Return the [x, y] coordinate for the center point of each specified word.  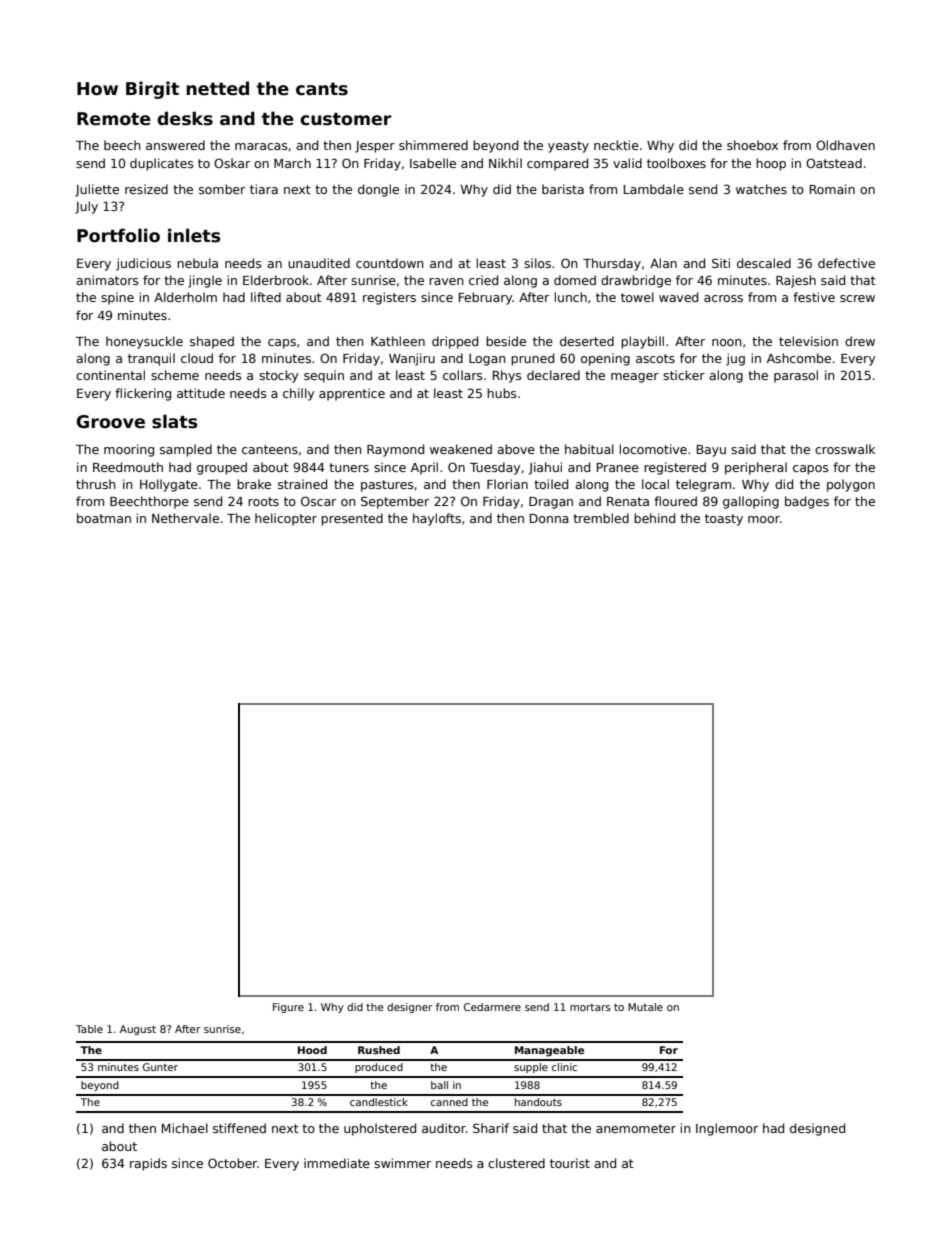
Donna [549, 518]
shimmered [433, 145]
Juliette [97, 190]
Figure [288, 1008]
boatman [104, 518]
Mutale [645, 1007]
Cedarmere [492, 1007]
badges [807, 502]
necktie [616, 145]
